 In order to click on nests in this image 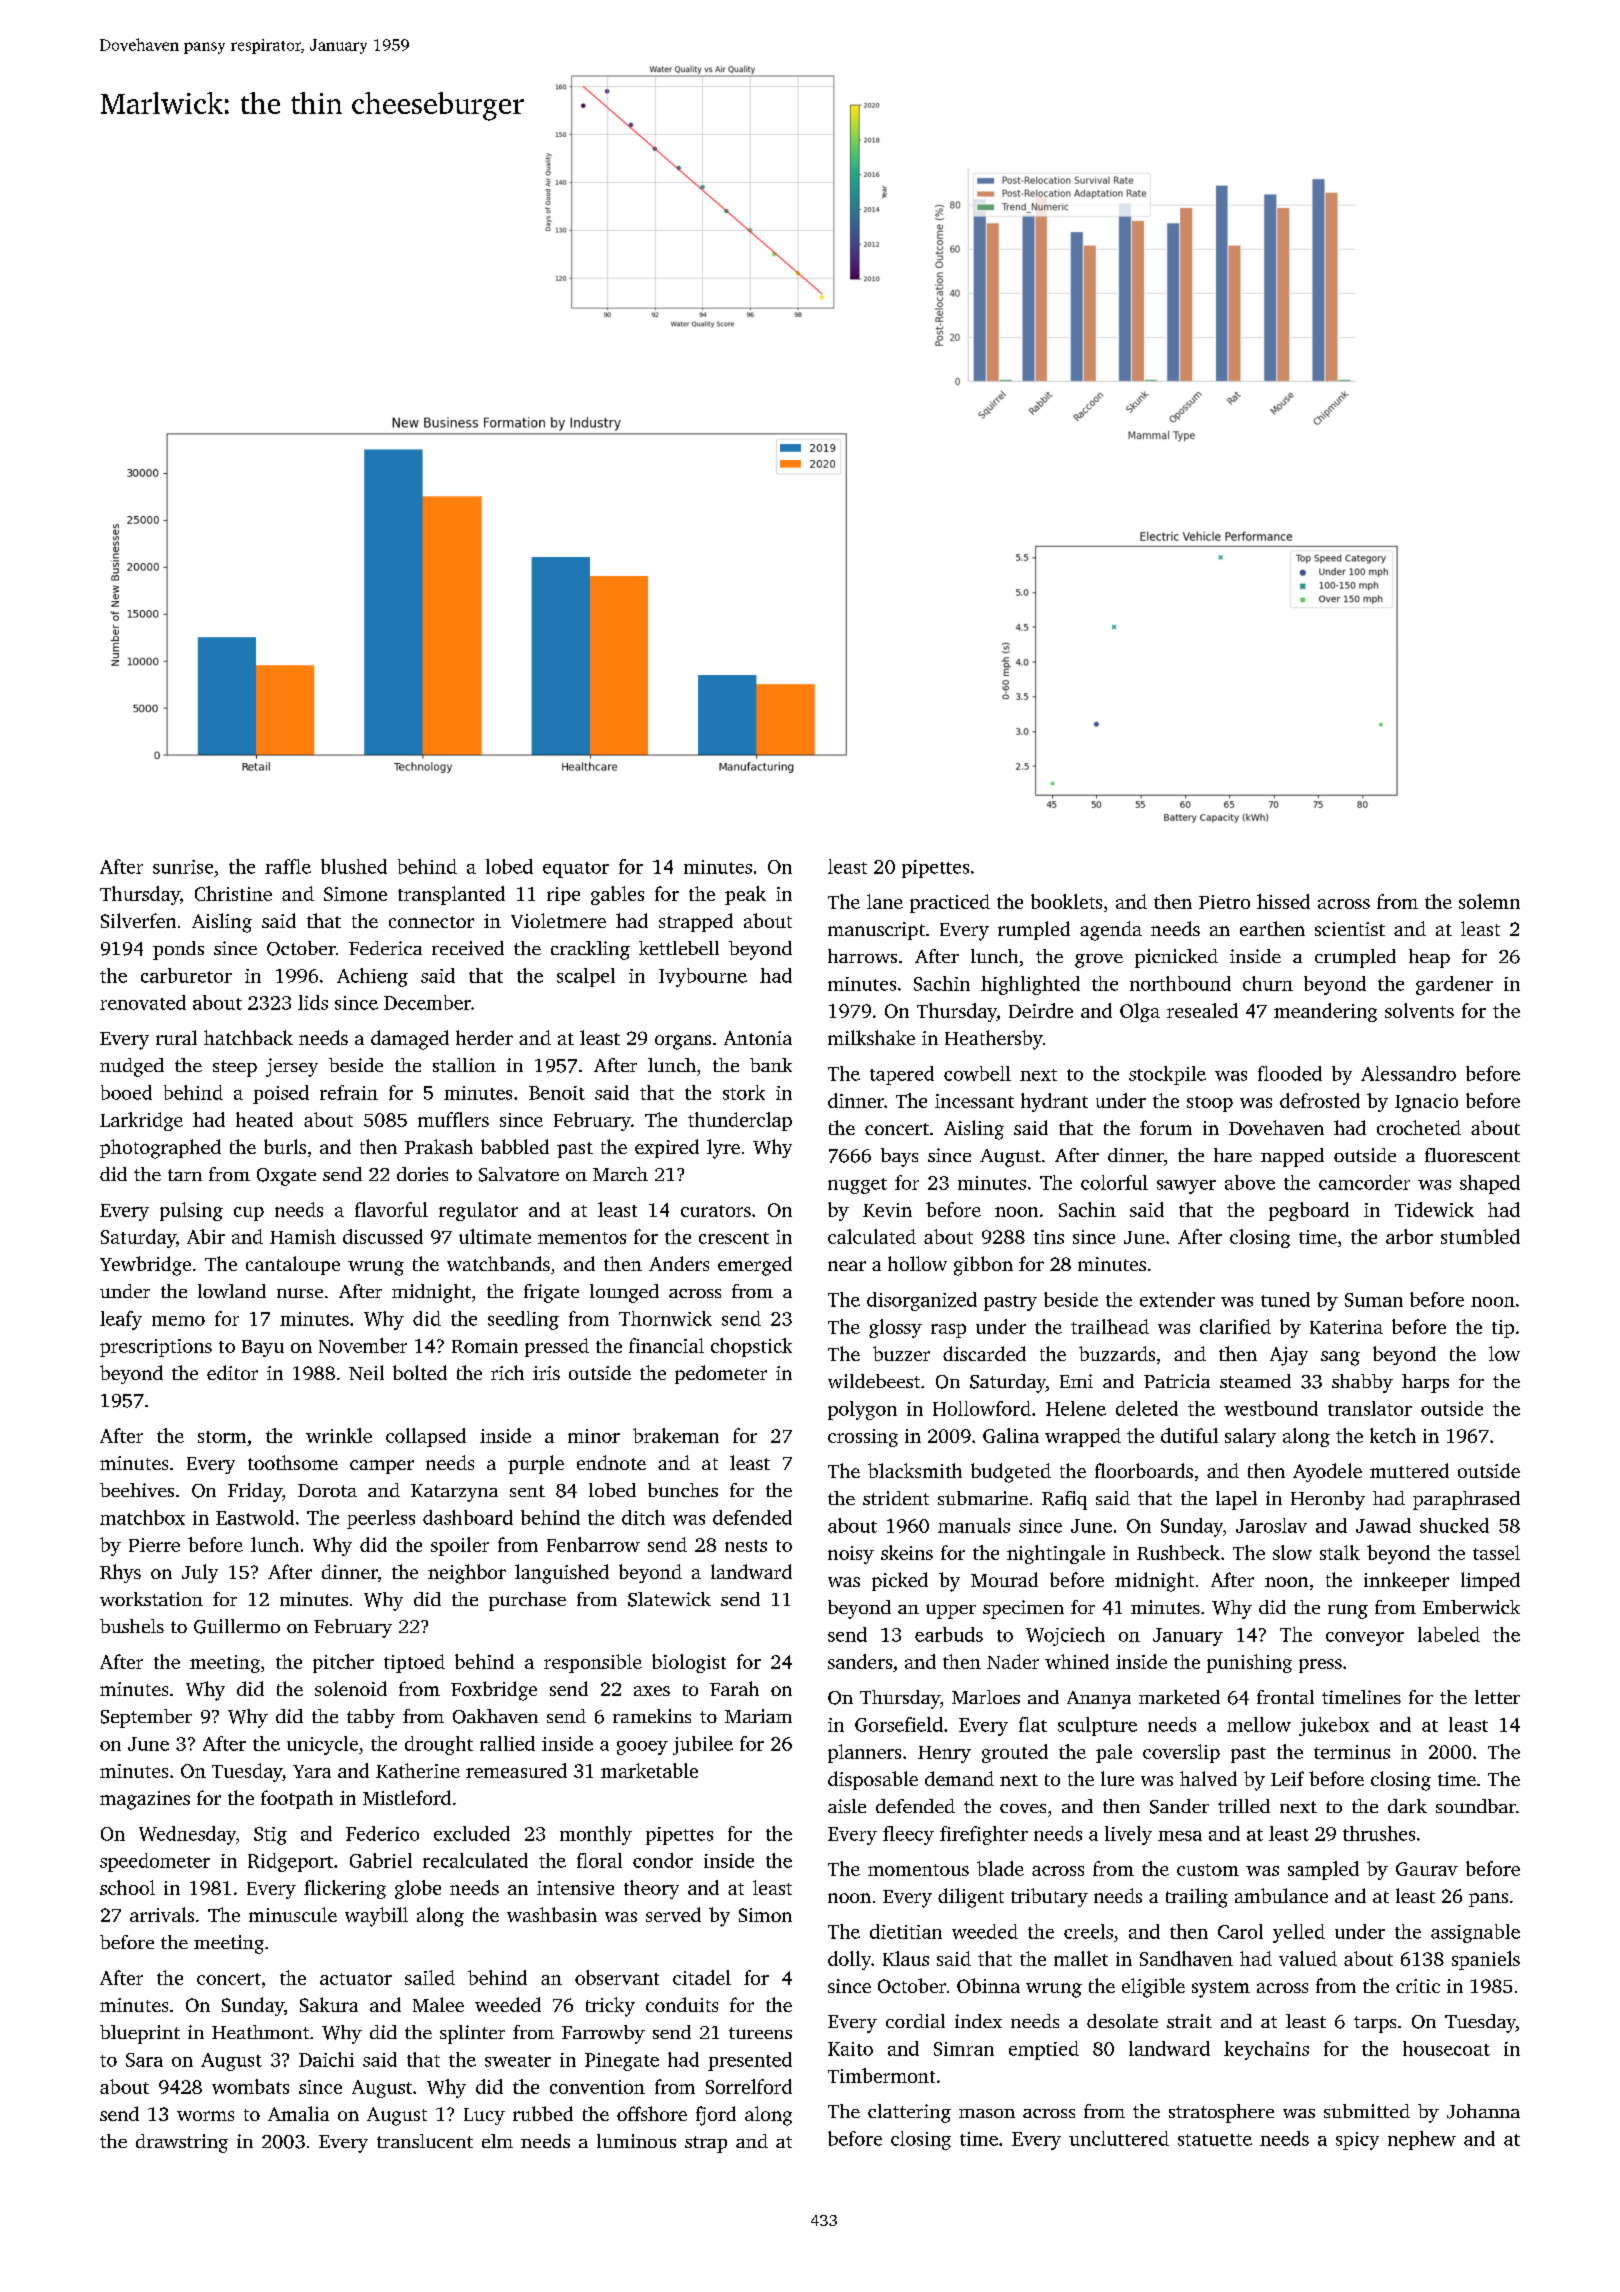, I will do `click(746, 1546)`.
